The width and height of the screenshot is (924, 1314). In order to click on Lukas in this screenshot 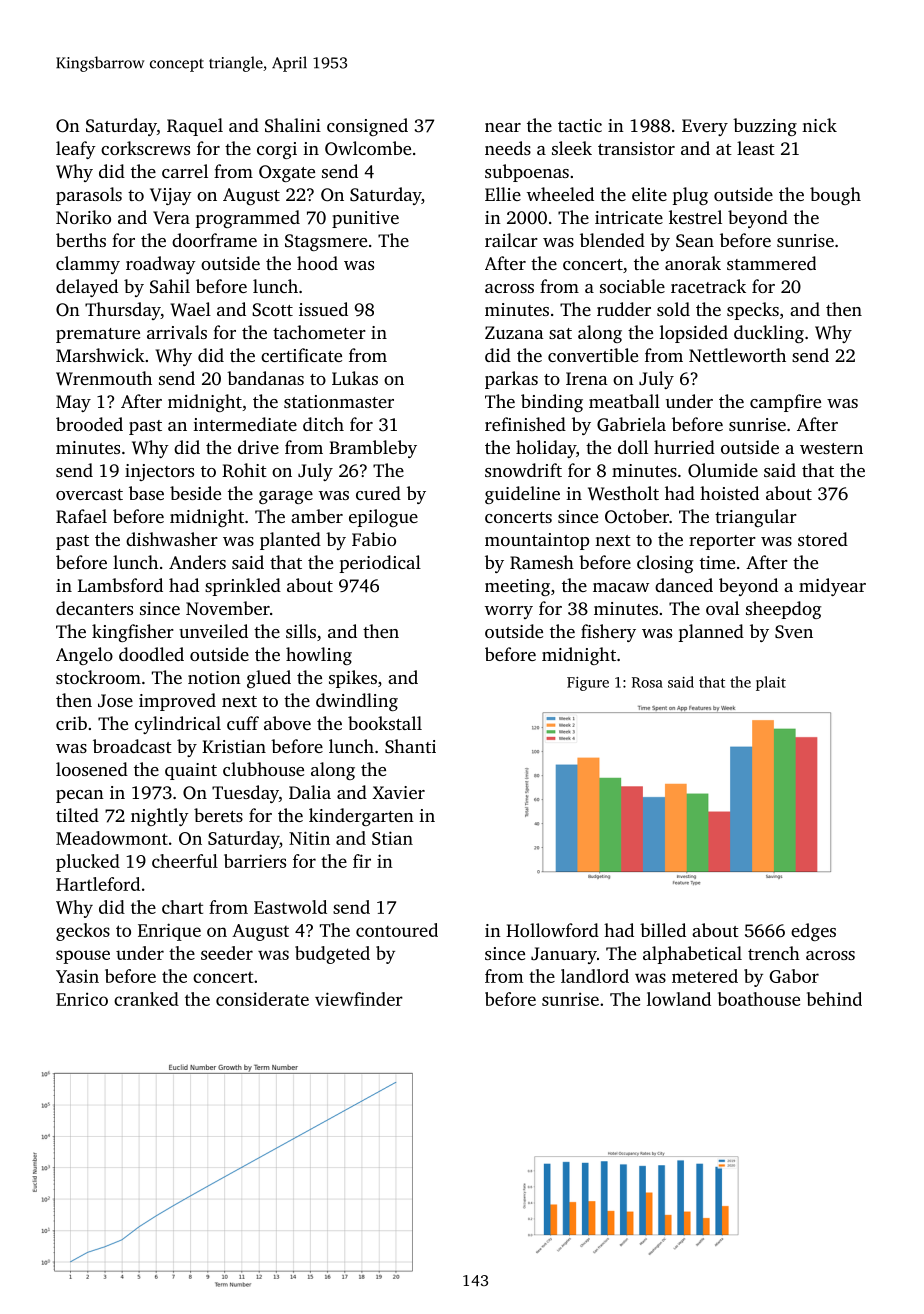, I will do `click(355, 378)`.
